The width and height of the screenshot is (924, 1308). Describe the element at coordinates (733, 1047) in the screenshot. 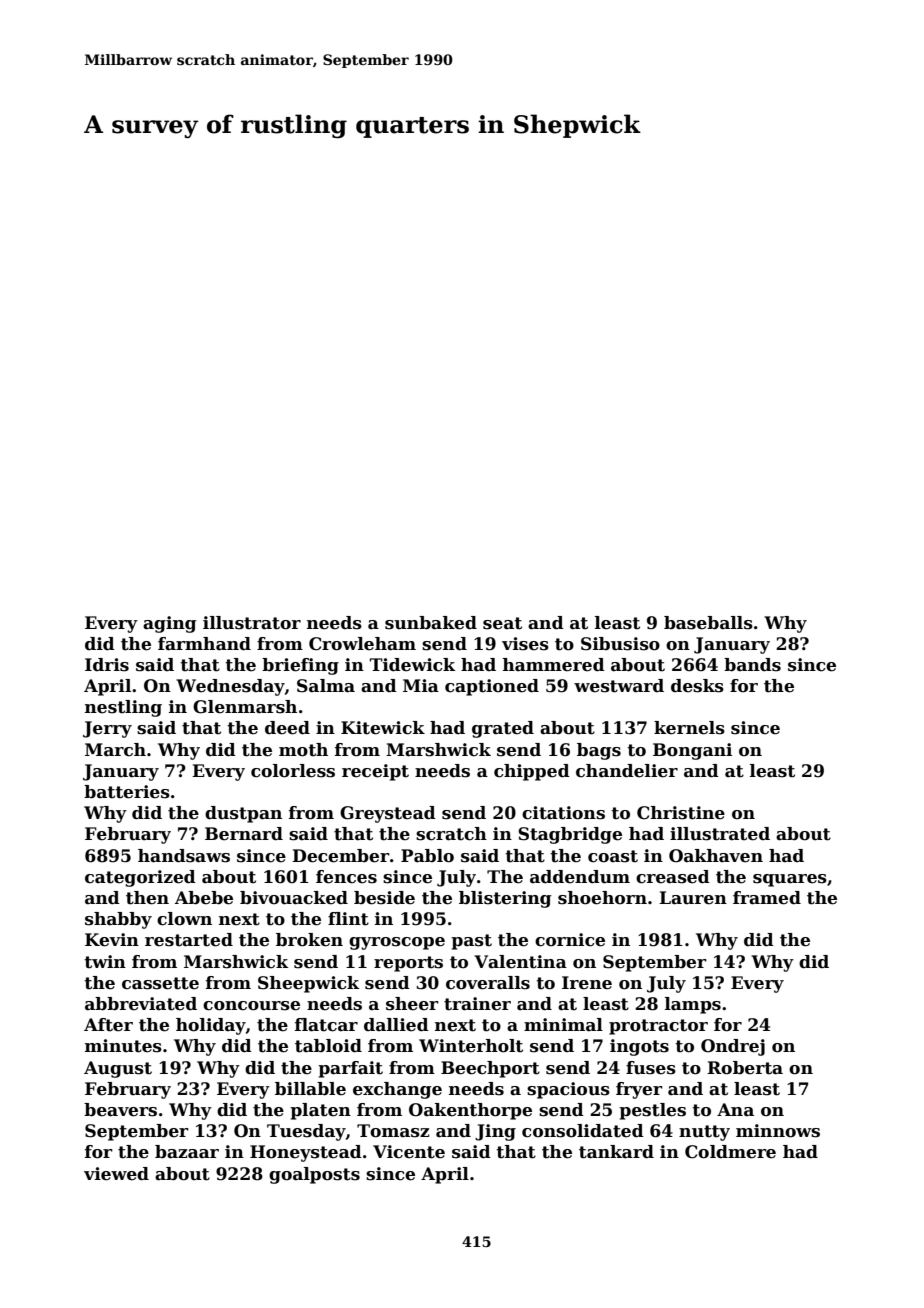

I see `Ondrej` at that location.
